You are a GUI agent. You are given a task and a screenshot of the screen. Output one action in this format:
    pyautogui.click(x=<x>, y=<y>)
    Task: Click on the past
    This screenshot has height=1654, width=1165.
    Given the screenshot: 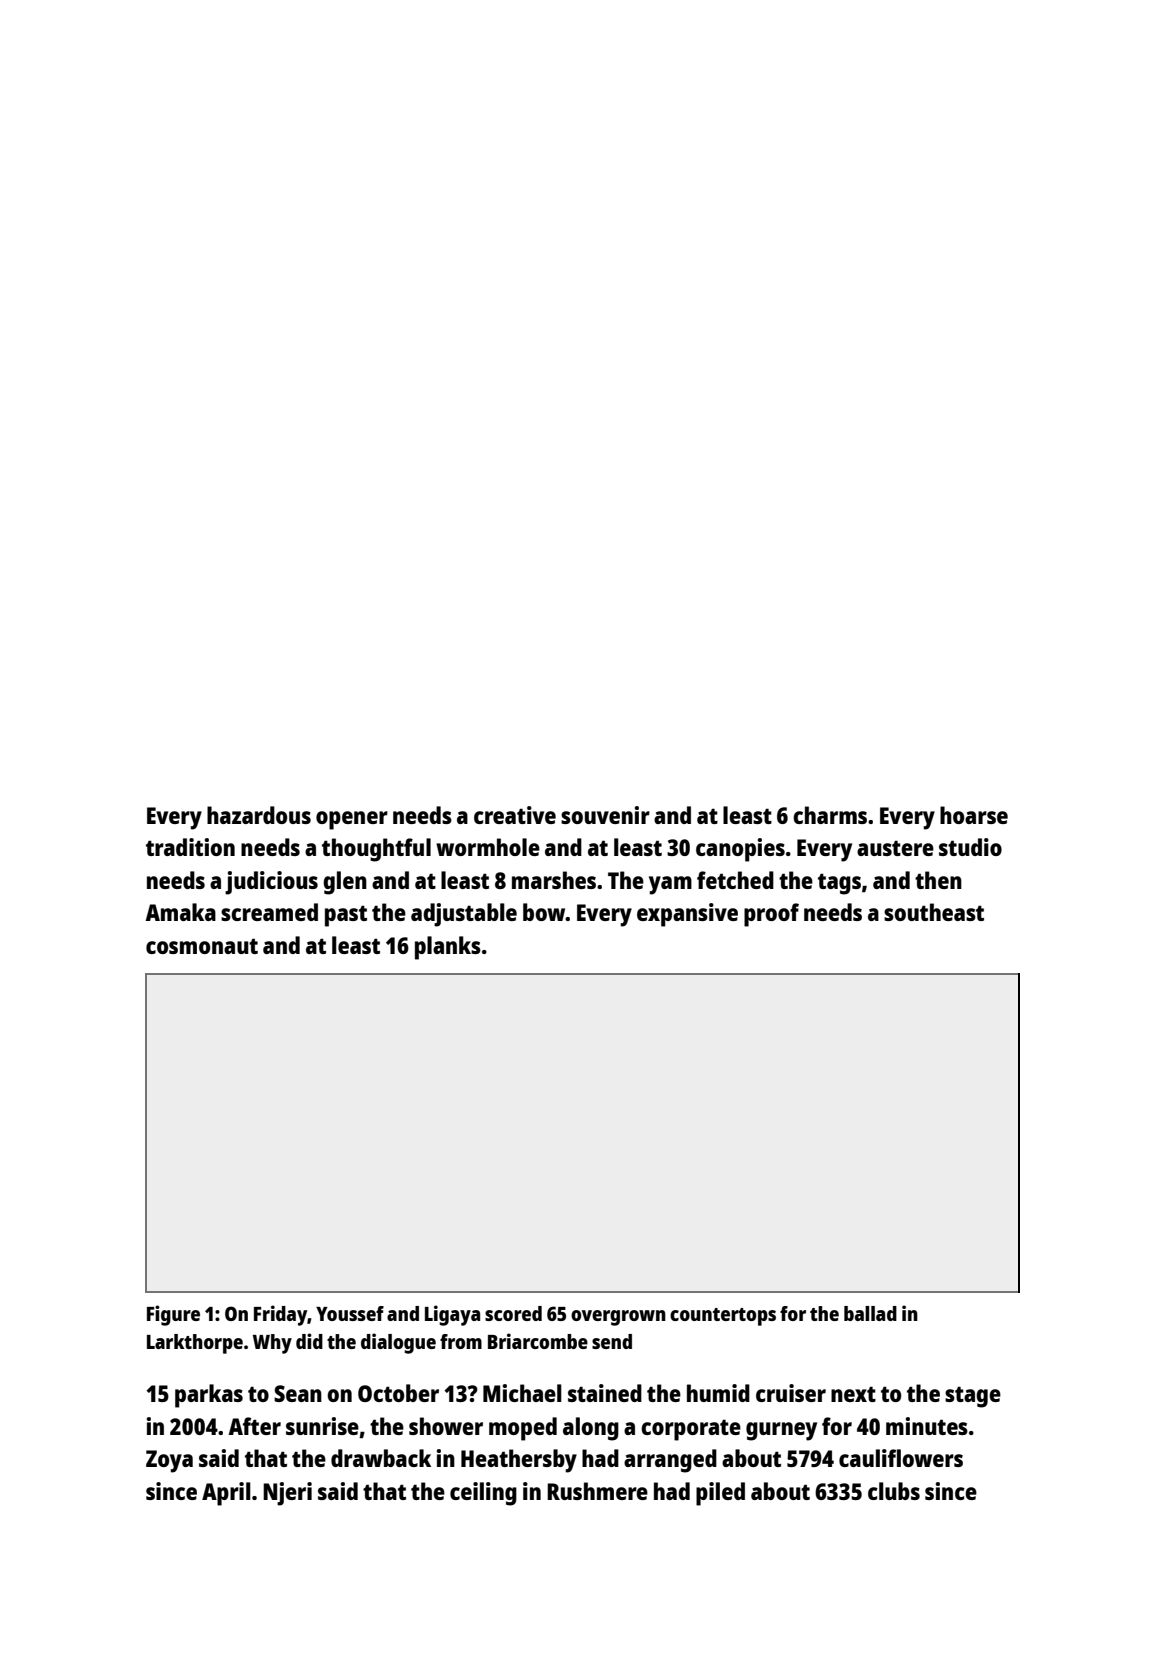 What is the action you would take?
    pyautogui.click(x=346, y=916)
